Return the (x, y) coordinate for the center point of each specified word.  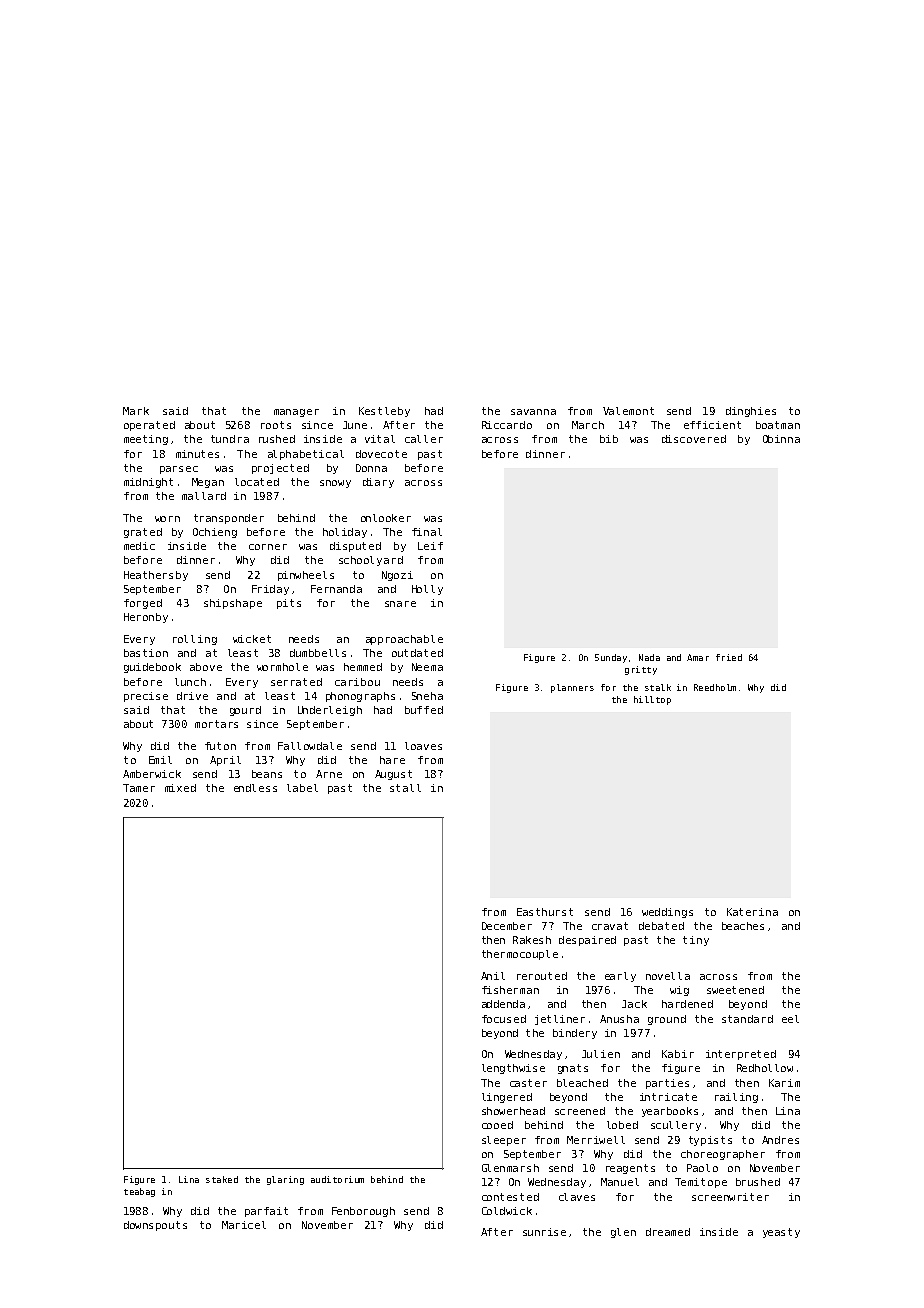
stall (405, 788)
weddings (667, 913)
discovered (694, 439)
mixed (180, 788)
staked (222, 1179)
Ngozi (397, 576)
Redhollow (765, 1068)
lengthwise (513, 1069)
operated (149, 426)
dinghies (751, 412)
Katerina (752, 912)
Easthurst (545, 912)
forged (143, 604)
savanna (533, 412)
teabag (139, 1192)
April (225, 761)
